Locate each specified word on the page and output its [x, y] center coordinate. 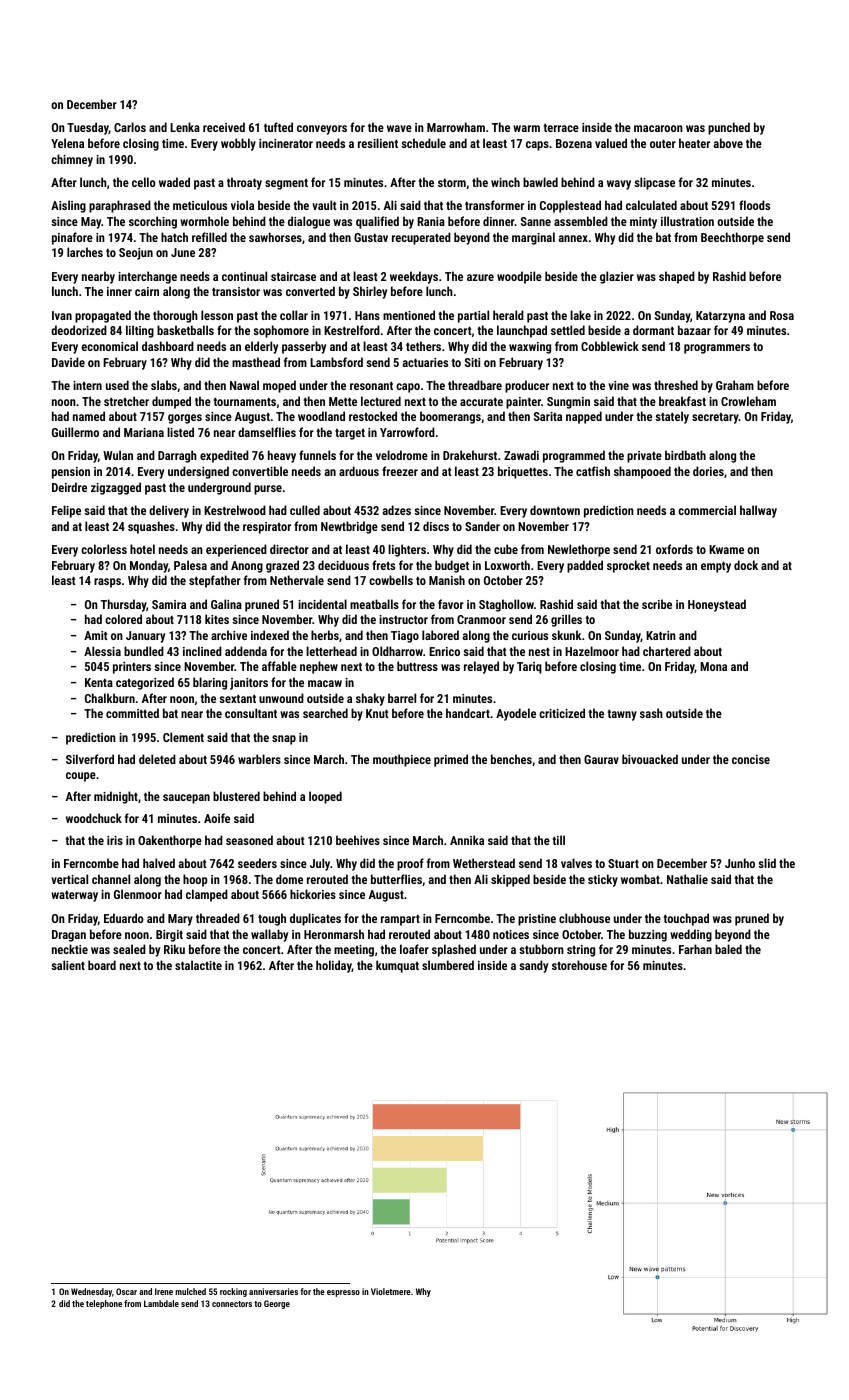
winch [505, 182]
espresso [343, 1293]
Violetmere [391, 1291]
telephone [104, 1304]
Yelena [67, 143]
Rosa [782, 315]
